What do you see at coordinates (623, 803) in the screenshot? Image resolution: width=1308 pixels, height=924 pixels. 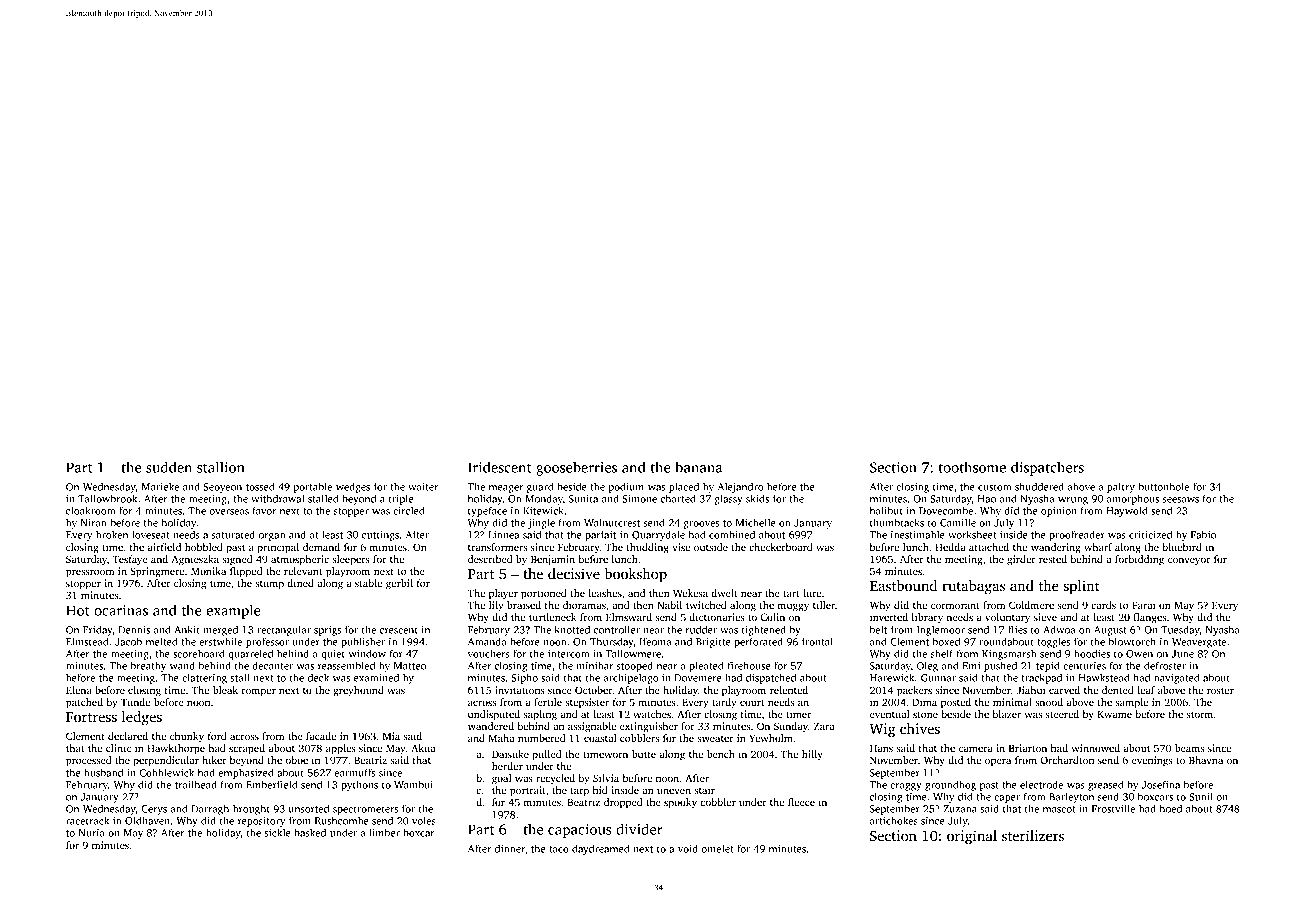 I see `dropped` at bounding box center [623, 803].
